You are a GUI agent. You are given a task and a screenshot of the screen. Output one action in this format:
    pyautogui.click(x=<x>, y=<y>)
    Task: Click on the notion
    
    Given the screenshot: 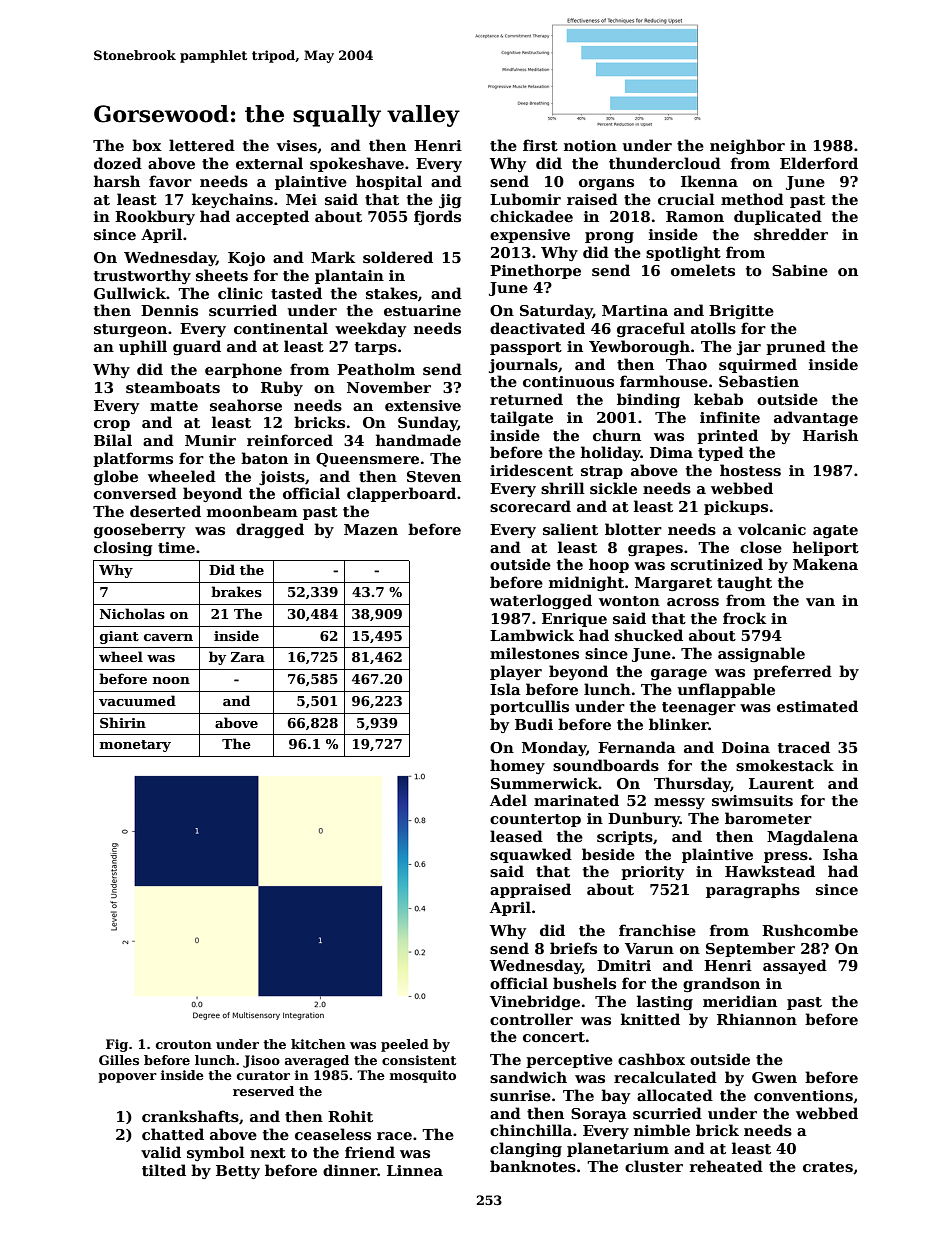 What is the action you would take?
    pyautogui.click(x=590, y=145)
